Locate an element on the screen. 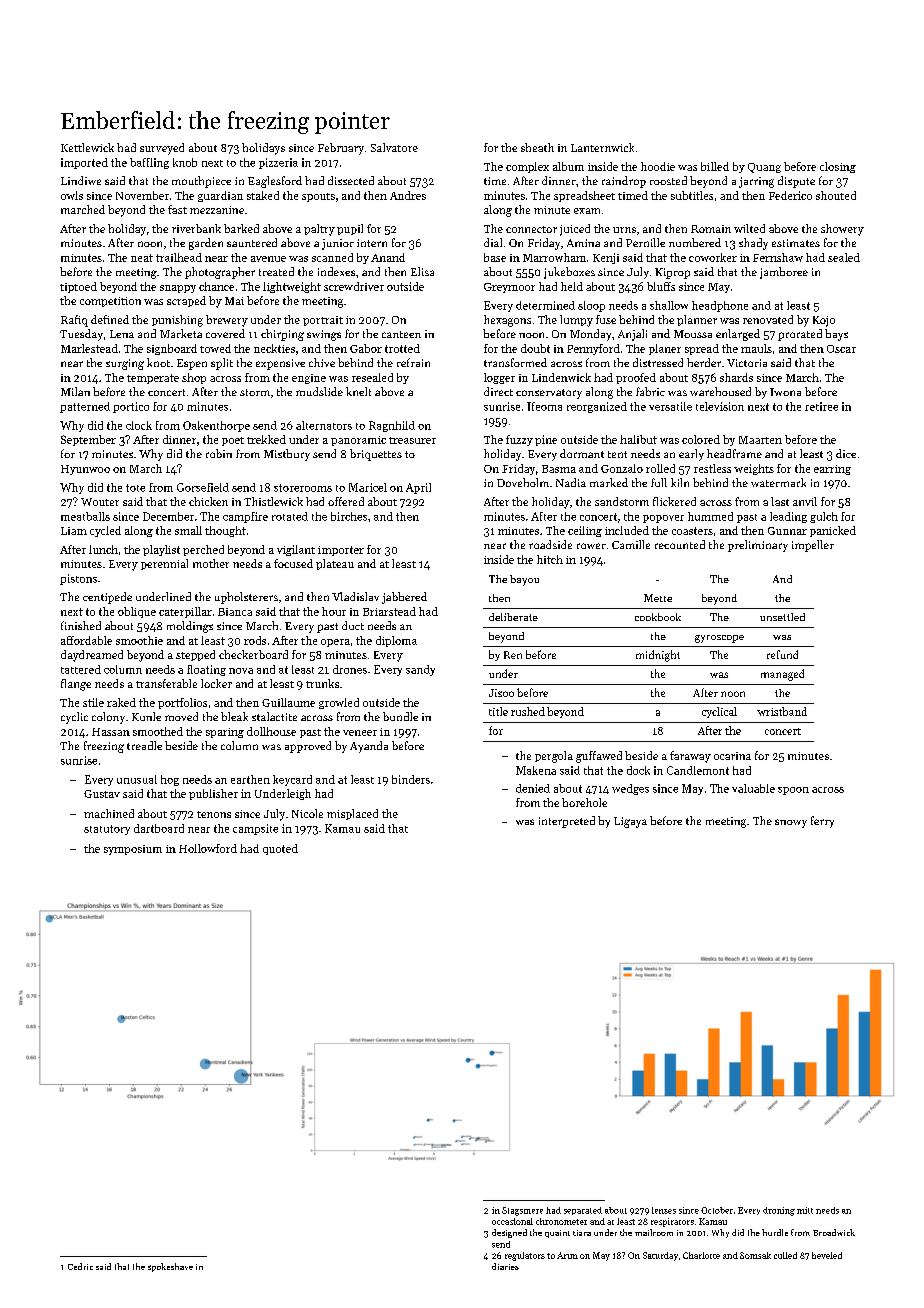 This screenshot has width=924, height=1308. treasurer is located at coordinates (412, 440).
